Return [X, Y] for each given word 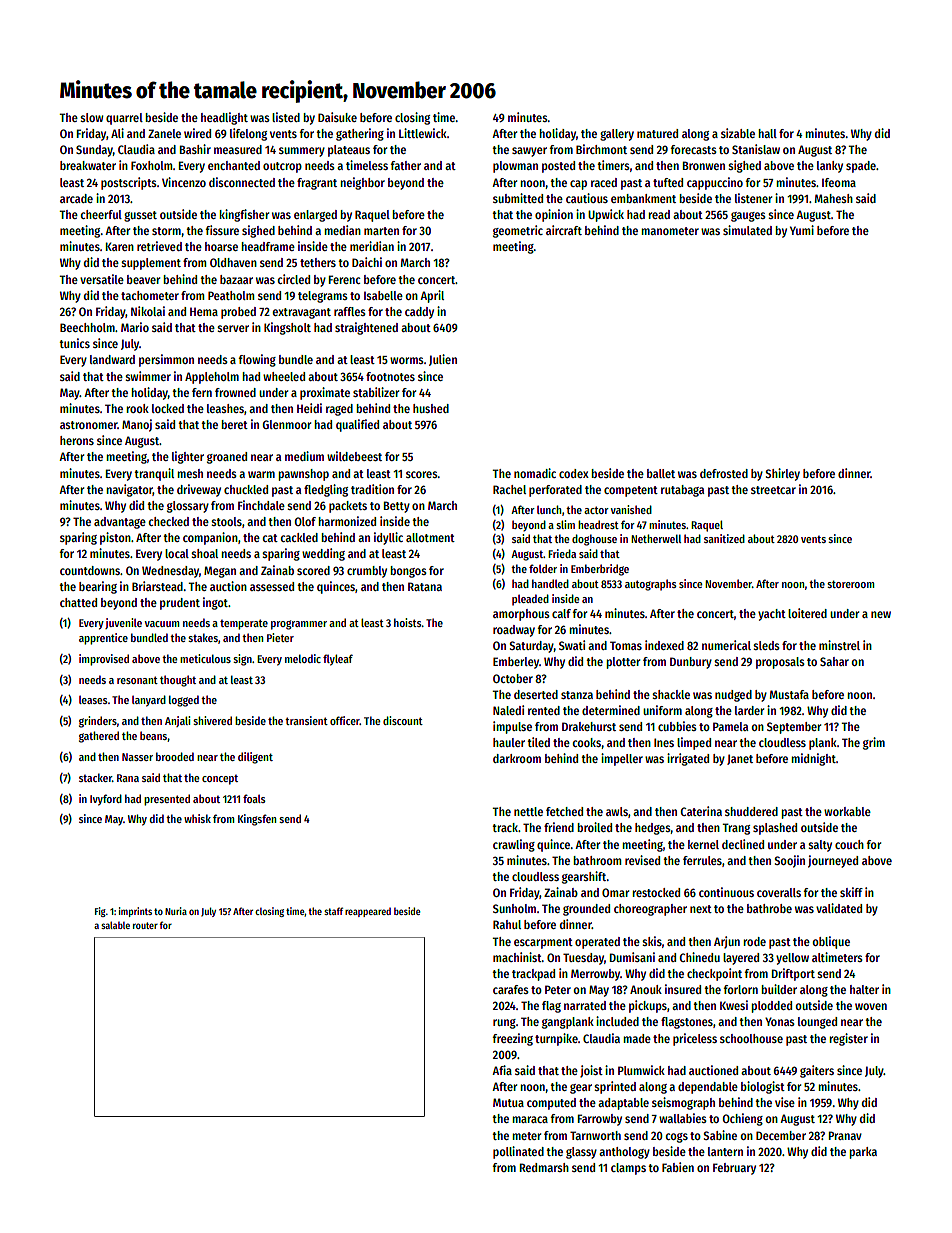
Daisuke [337, 117]
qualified [357, 425]
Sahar [834, 661]
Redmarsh [544, 1167]
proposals [780, 663]
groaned [227, 458]
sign [242, 660]
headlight [224, 118]
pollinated [518, 1152]
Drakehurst [589, 726]
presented [167, 800]
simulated [747, 230]
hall [767, 133]
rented [544, 710]
